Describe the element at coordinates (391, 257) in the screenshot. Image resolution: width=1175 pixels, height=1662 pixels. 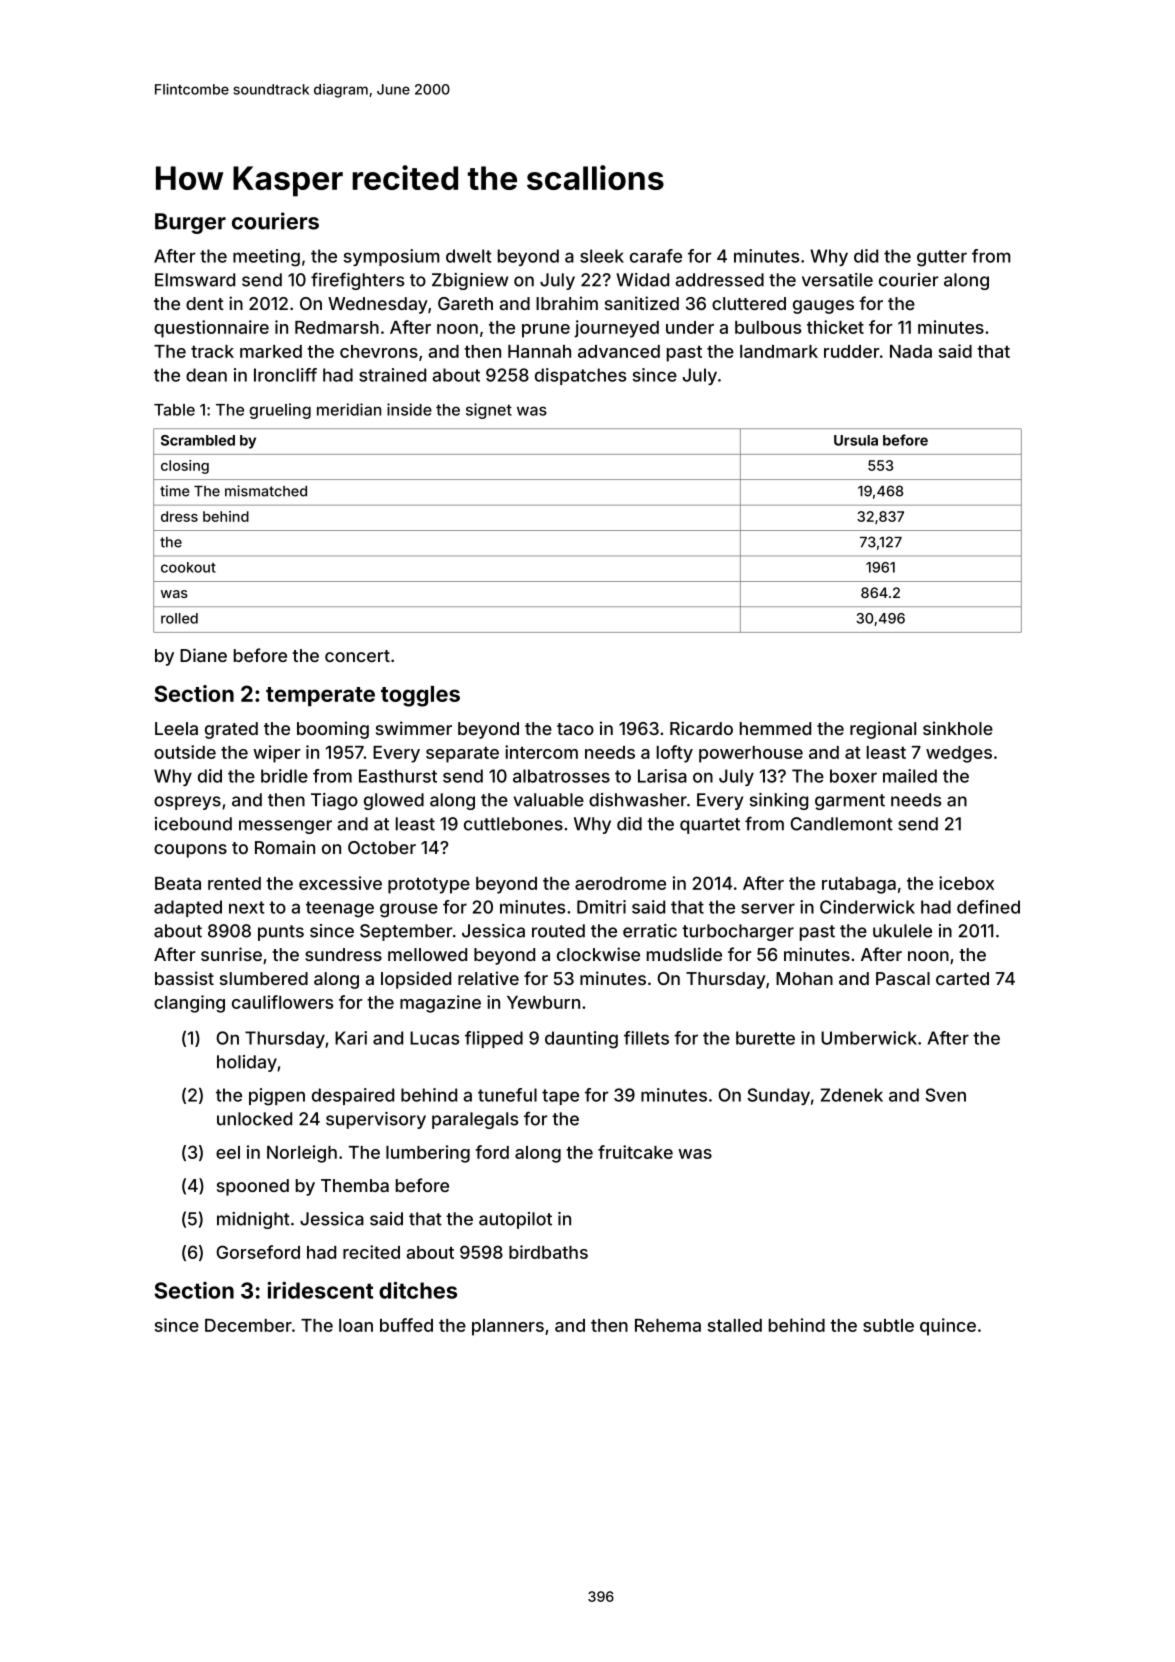
I see `symposium` at that location.
